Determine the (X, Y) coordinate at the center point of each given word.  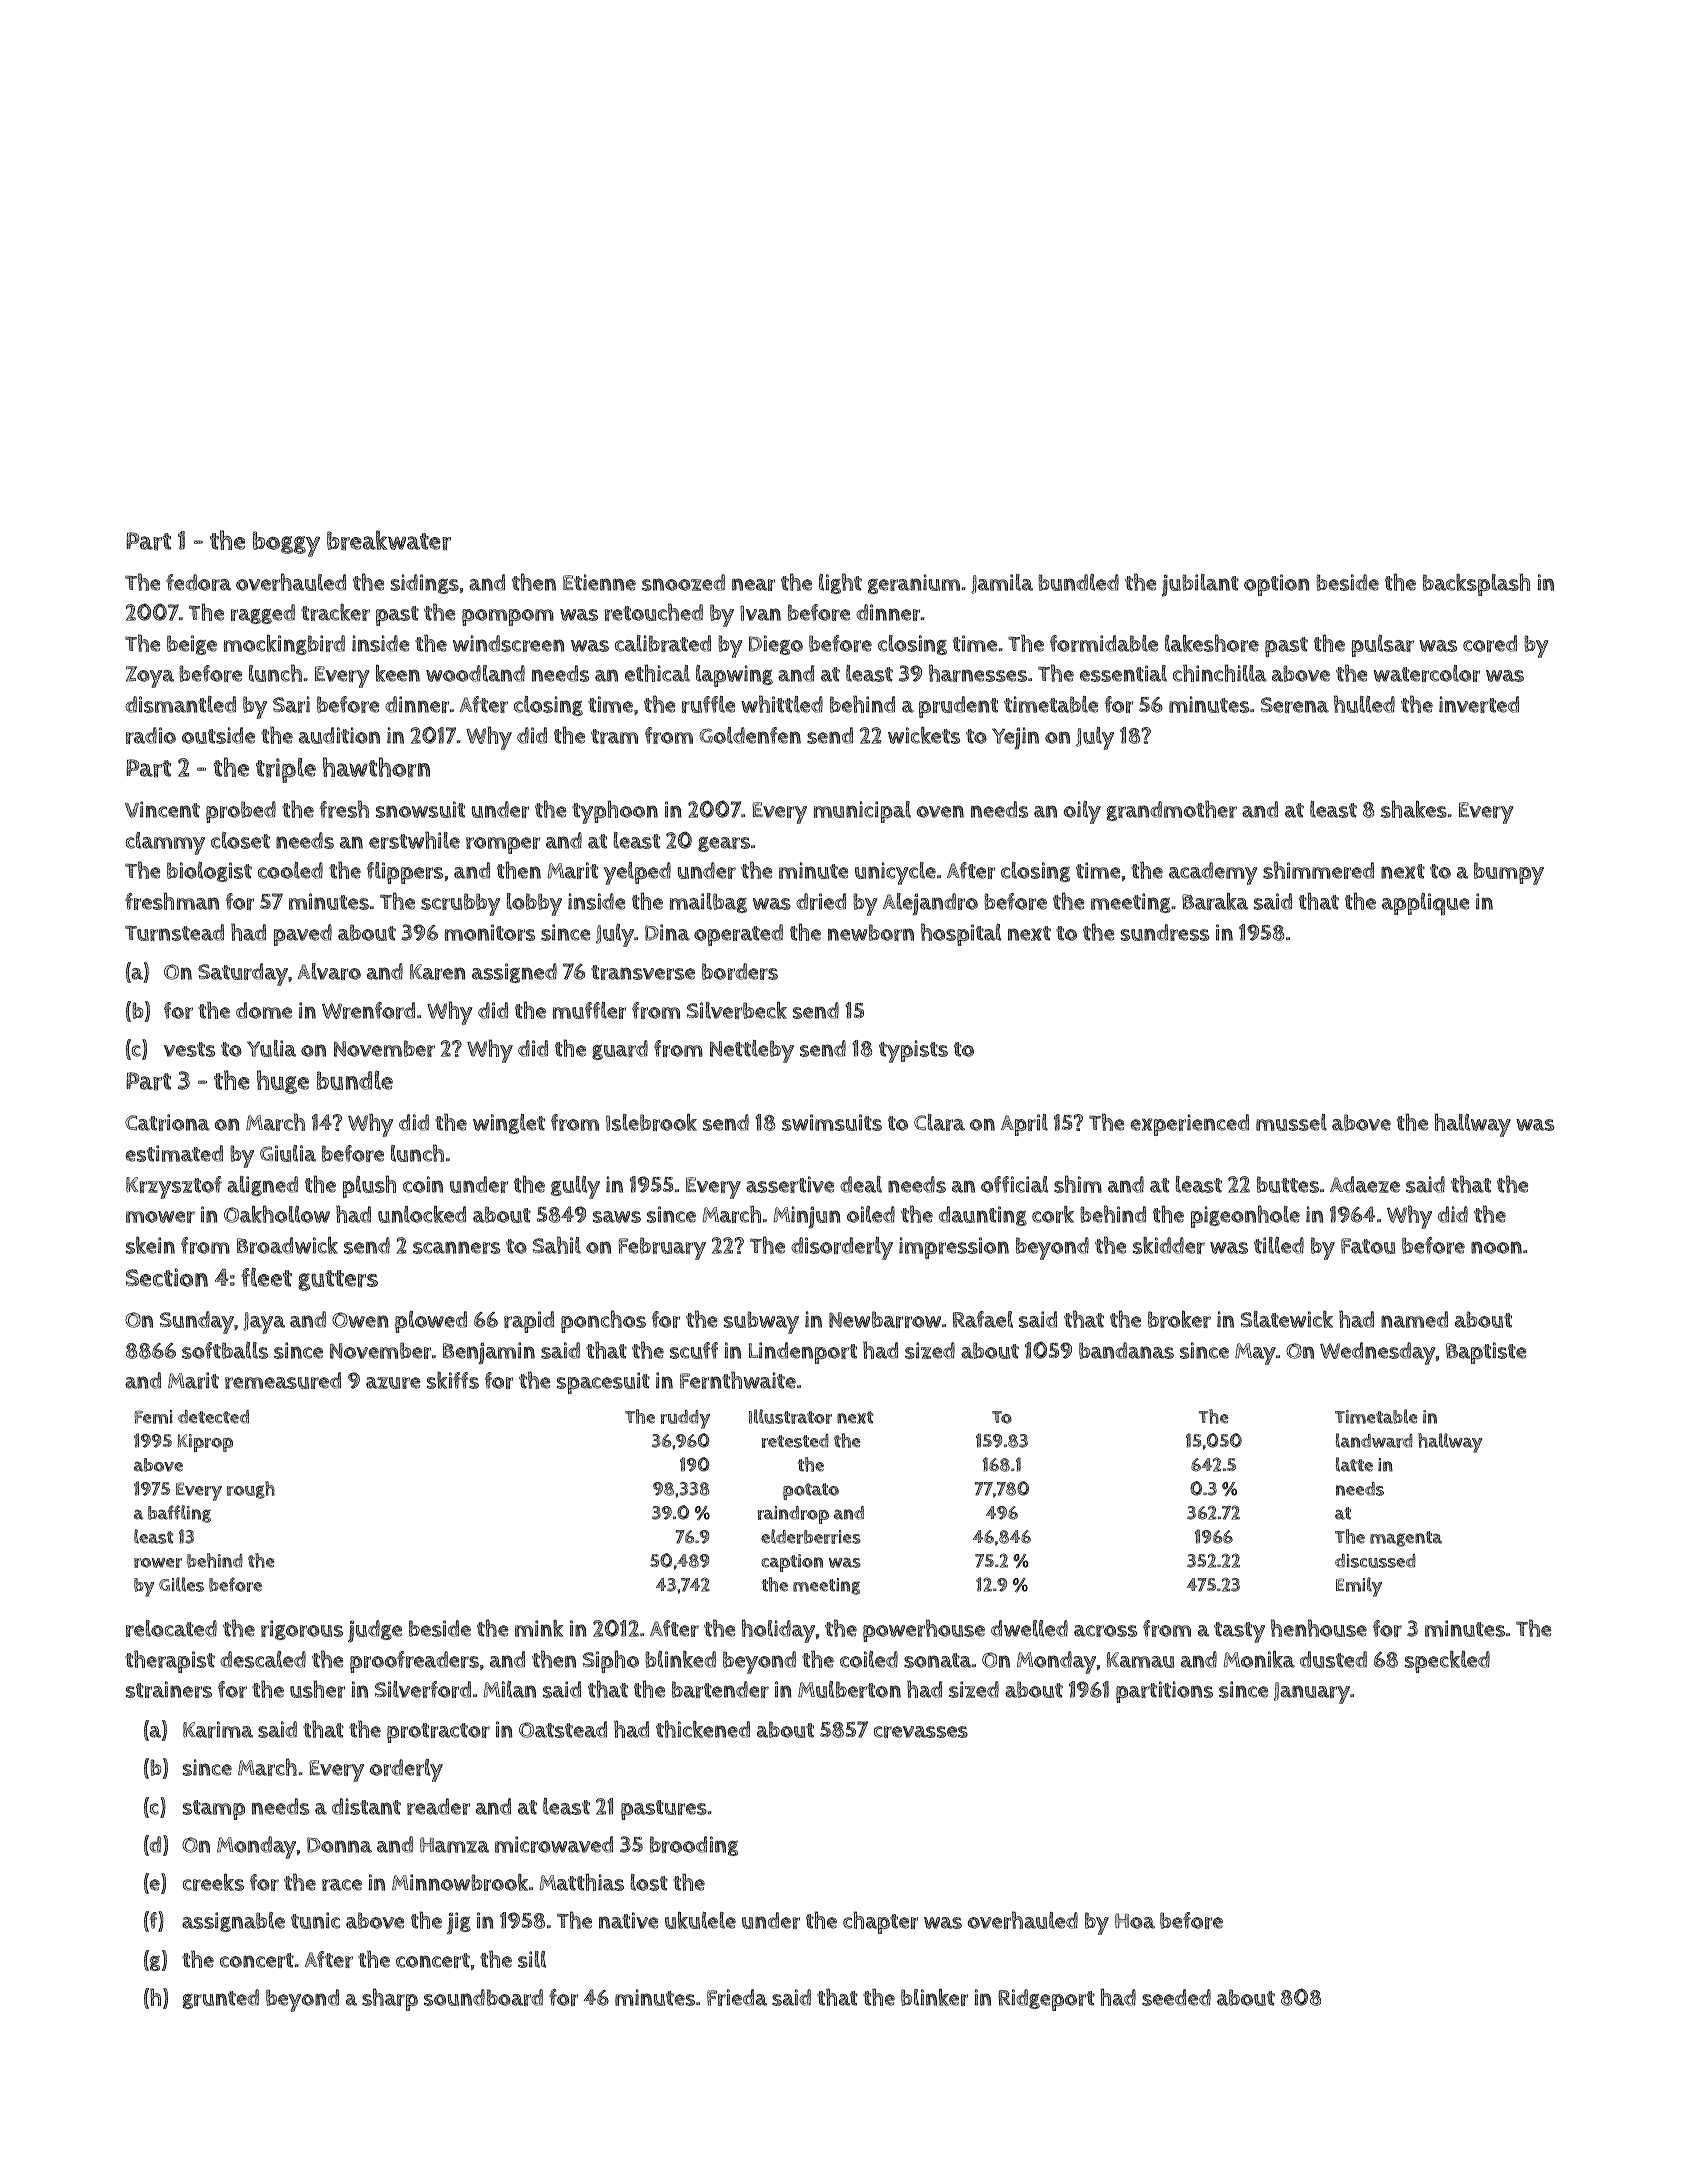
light (840, 583)
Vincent (162, 809)
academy (1213, 873)
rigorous (302, 1630)
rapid (529, 1322)
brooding (694, 1846)
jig (459, 1923)
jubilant (1200, 585)
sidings (425, 584)
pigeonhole (1245, 1216)
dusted (1333, 1659)
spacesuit (603, 1383)
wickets (924, 735)
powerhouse (924, 1630)
